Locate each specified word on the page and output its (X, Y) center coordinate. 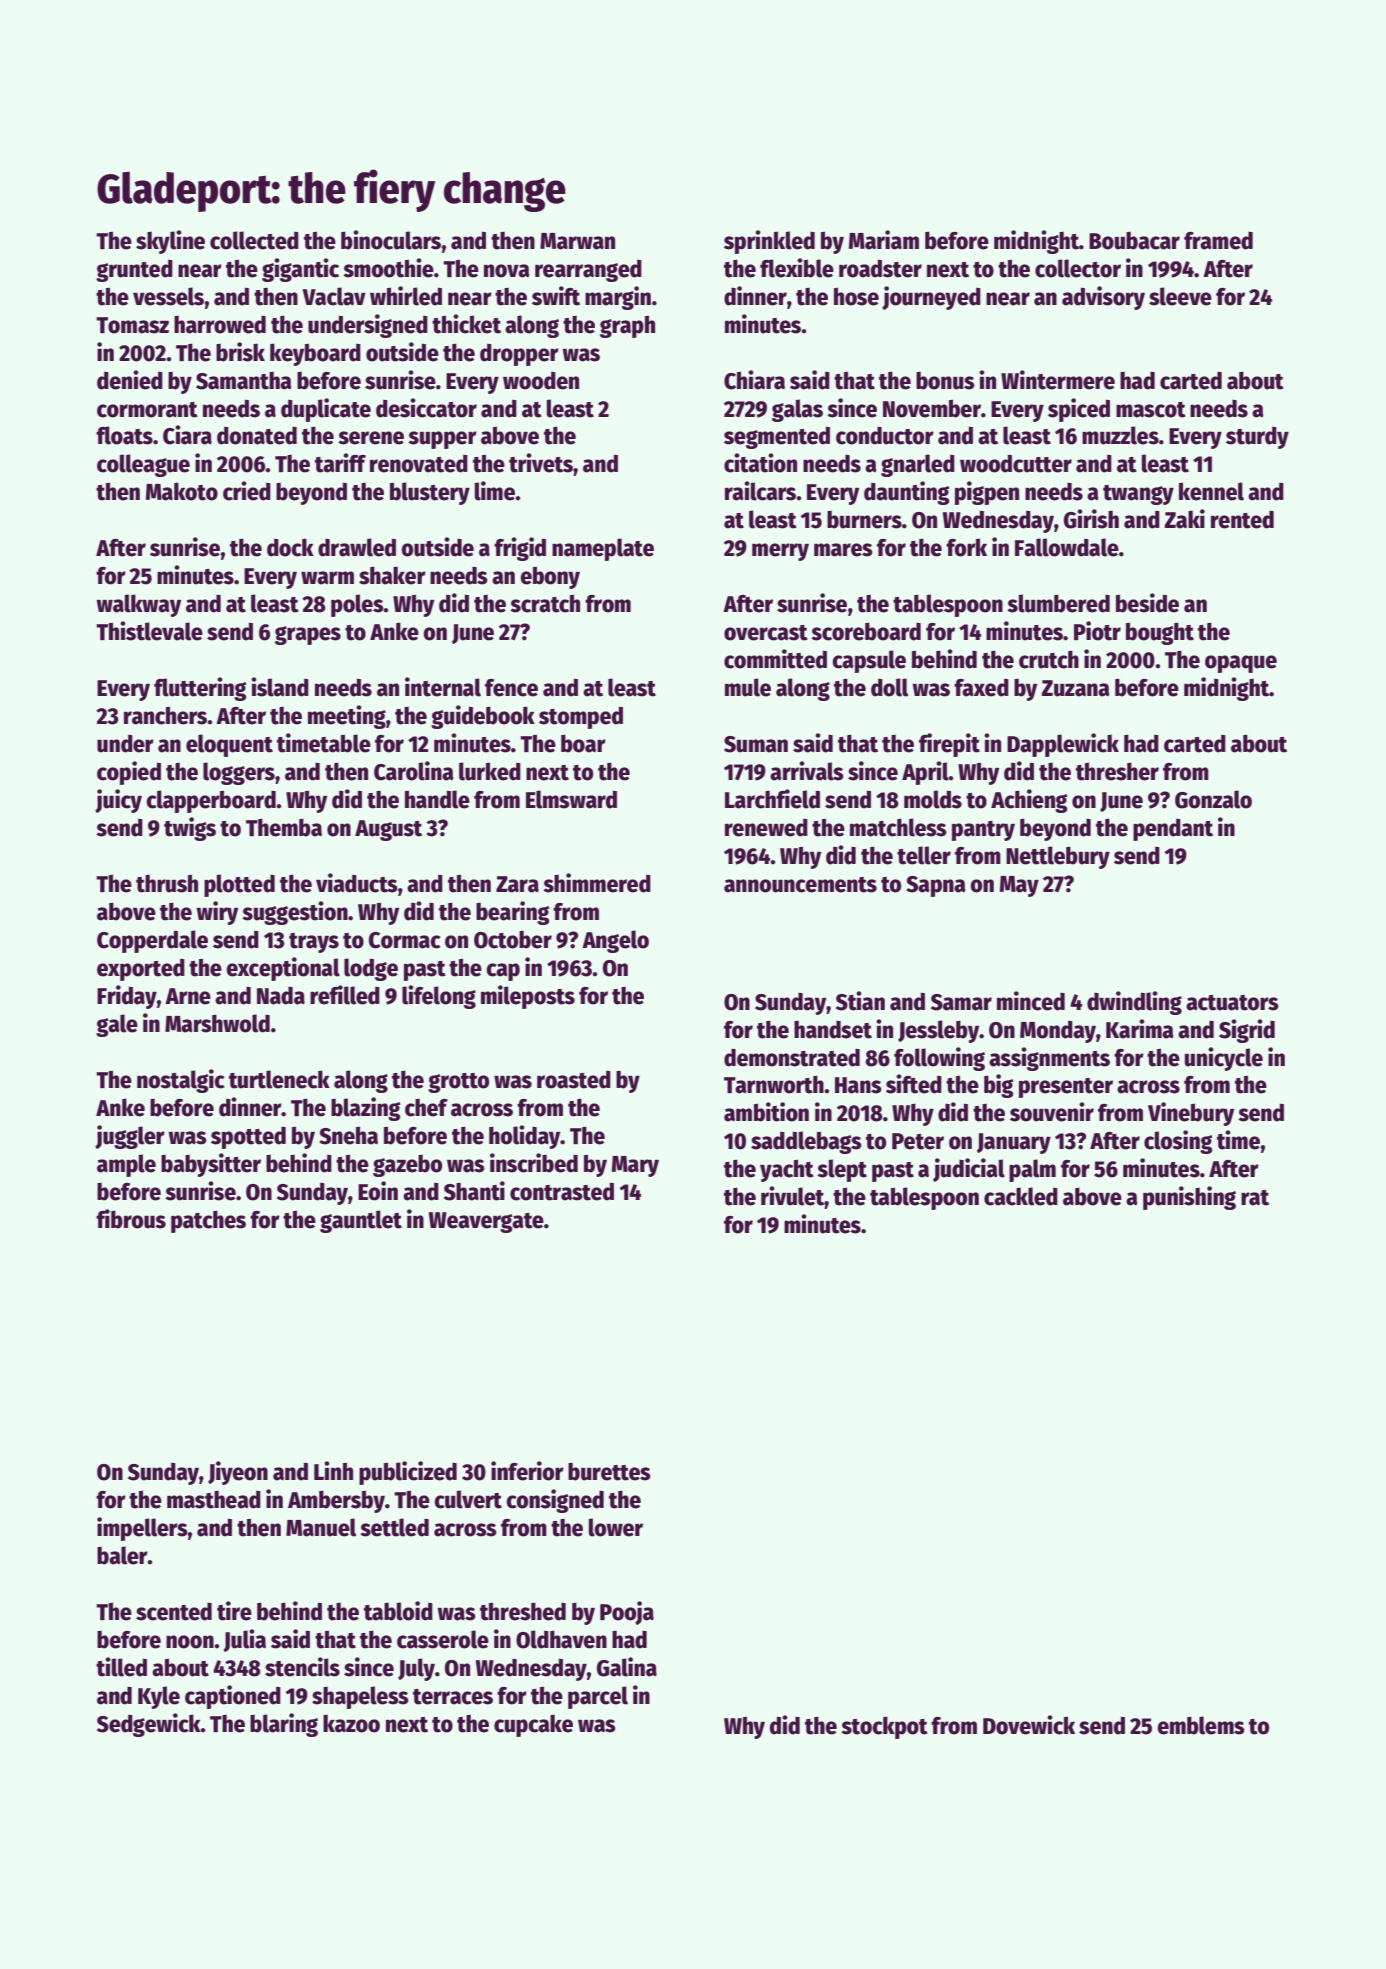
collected (254, 240)
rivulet (793, 1196)
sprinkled (769, 242)
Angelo (615, 941)
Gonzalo (1213, 799)
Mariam (884, 240)
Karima (1139, 1029)
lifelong (439, 997)
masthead (214, 1500)
